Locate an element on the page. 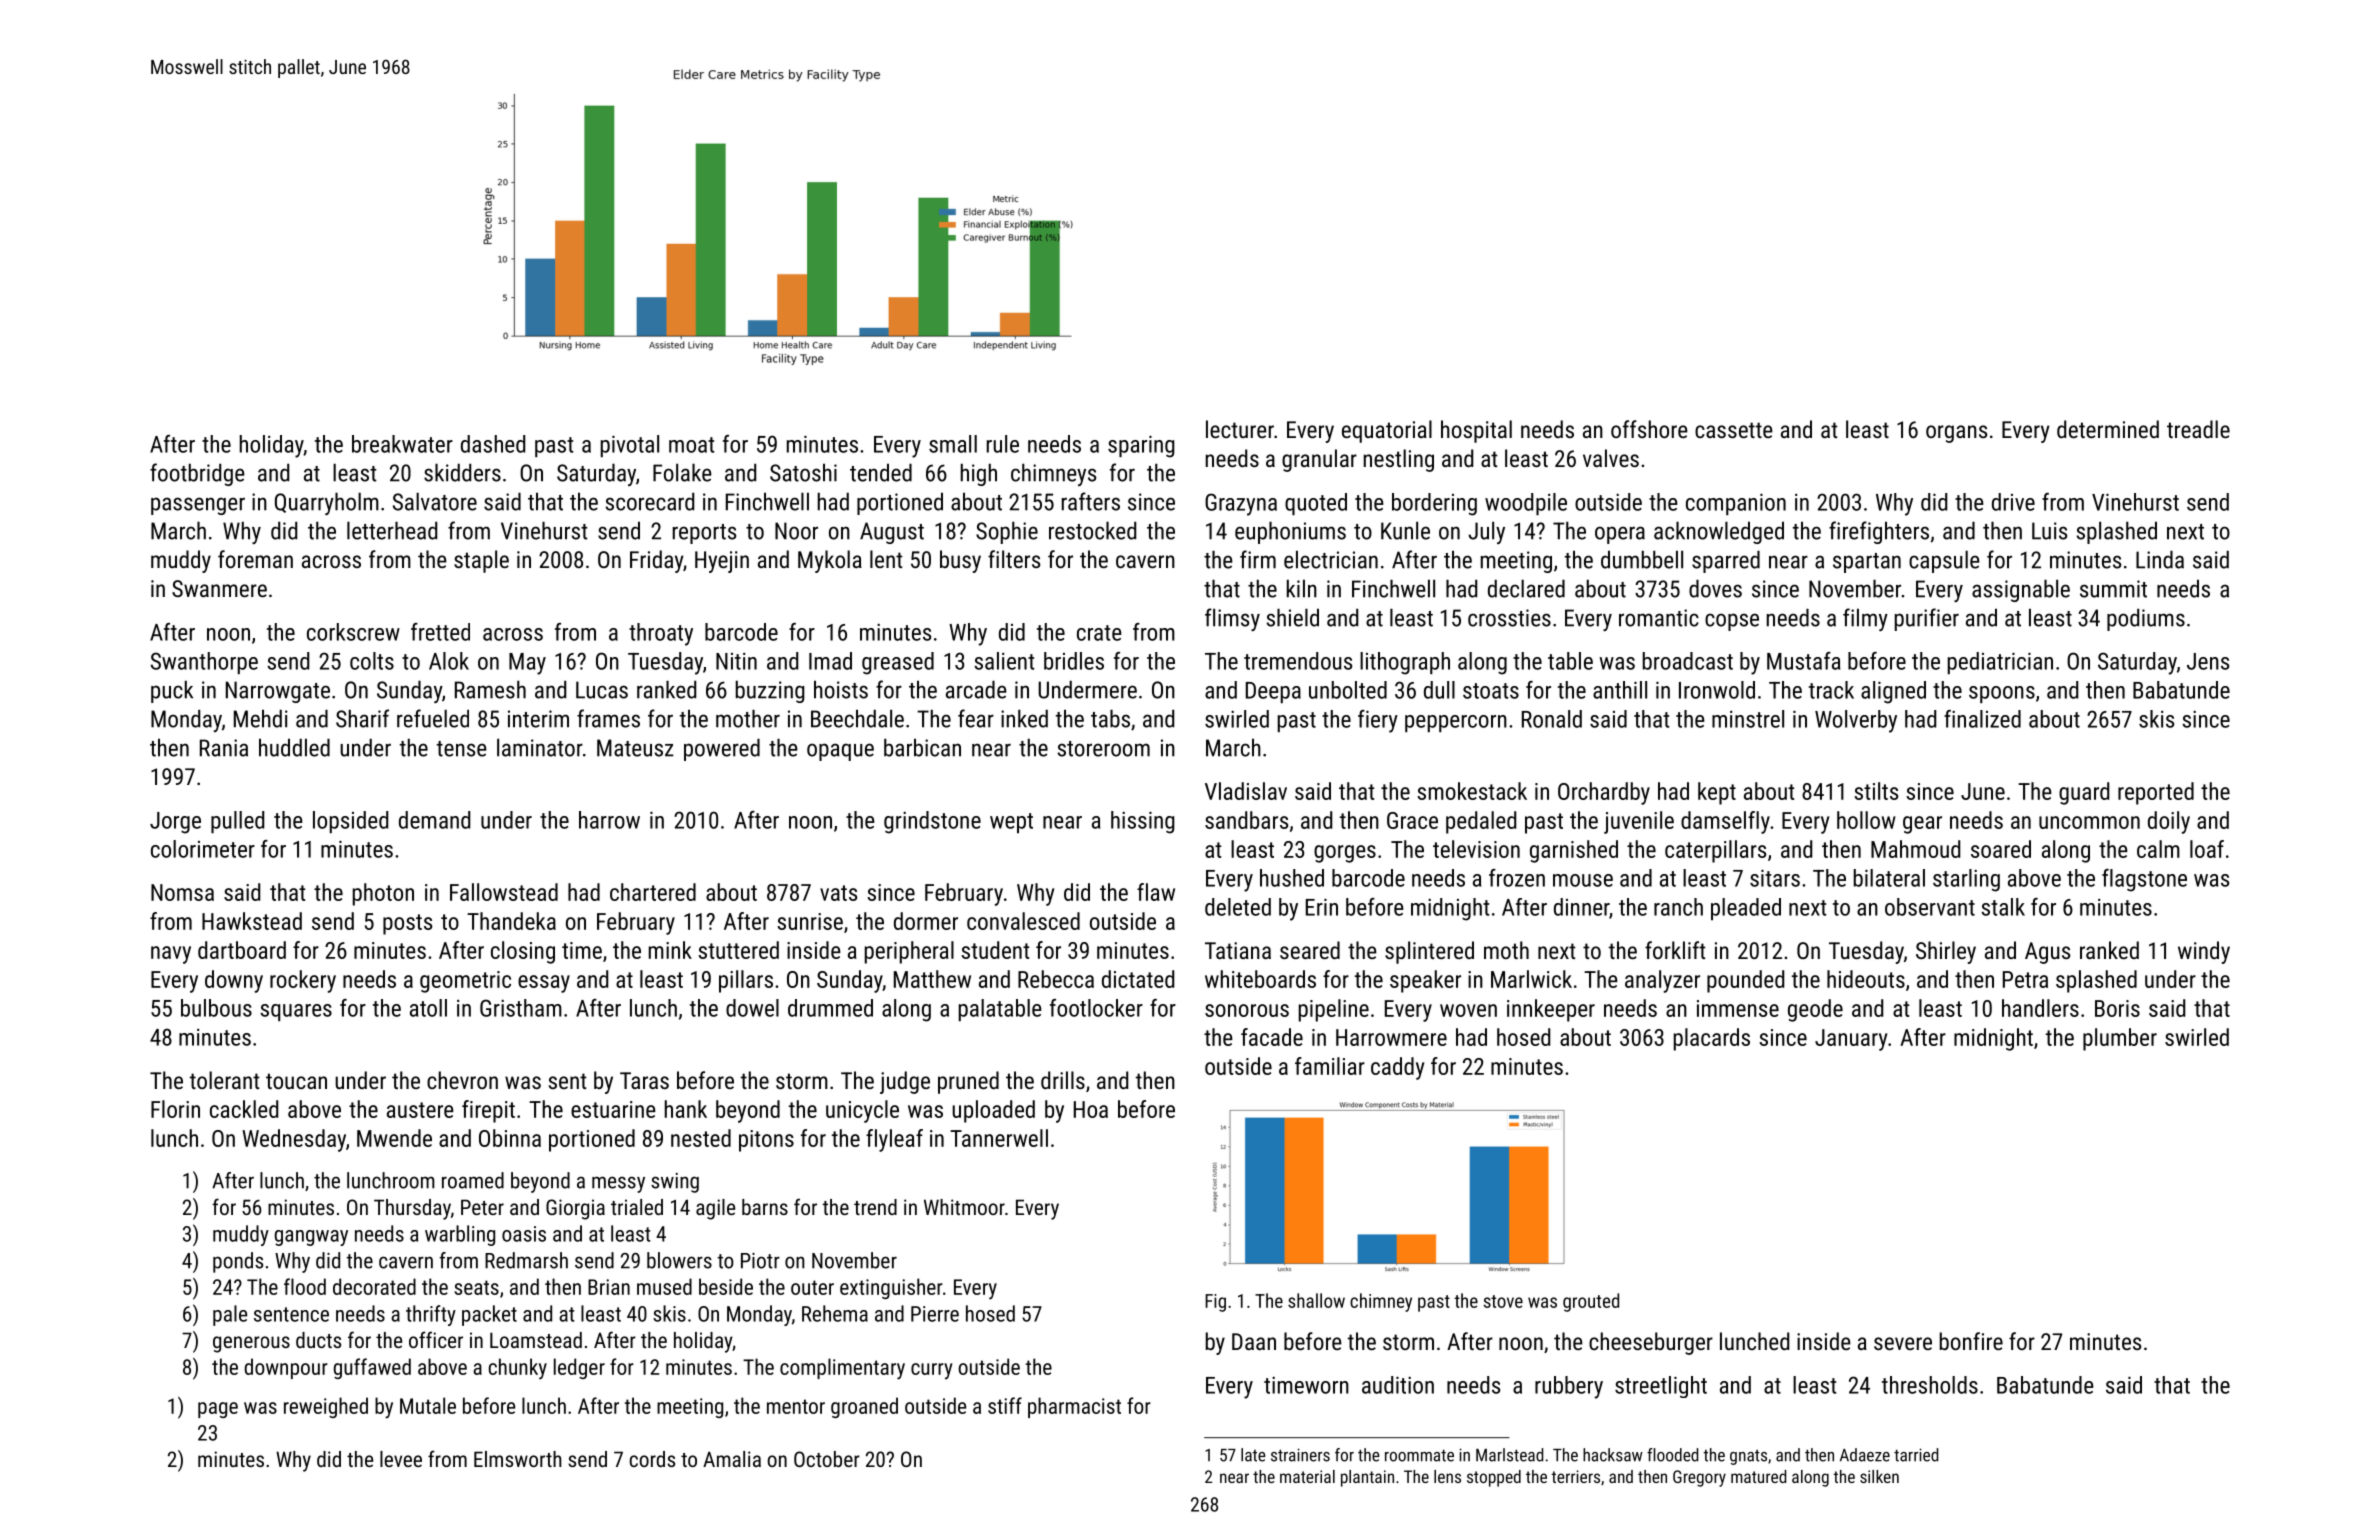 Image resolution: width=2380 pixels, height=1540 pixels. grouted is located at coordinates (1591, 1302).
